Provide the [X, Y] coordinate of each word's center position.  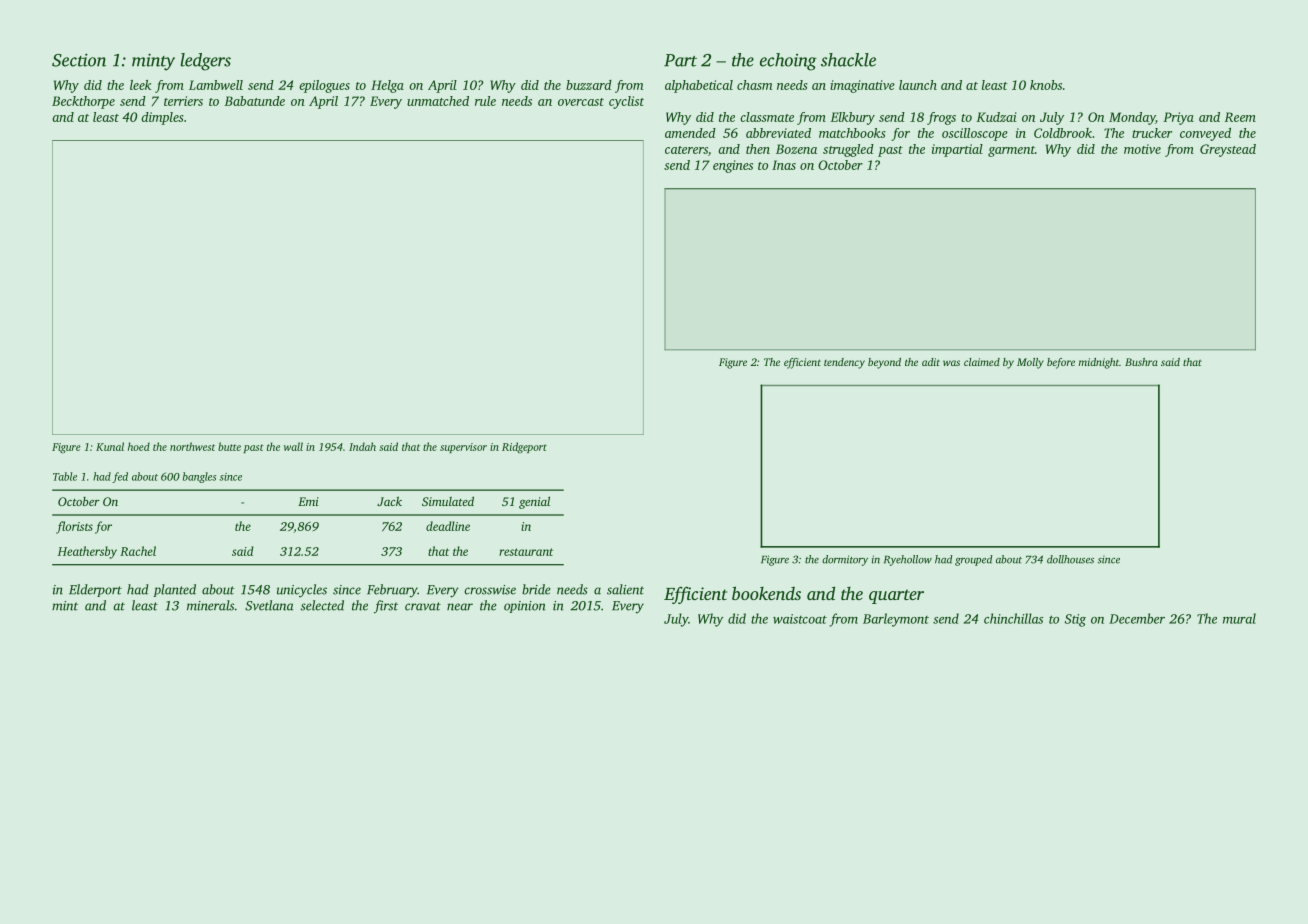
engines [733, 166]
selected [322, 605]
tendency [844, 363]
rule [485, 101]
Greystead [1228, 150]
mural [1239, 618]
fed [120, 477]
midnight [1099, 363]
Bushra [1141, 362]
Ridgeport [524, 447]
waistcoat [800, 619]
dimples [162, 118]
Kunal [110, 446]
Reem [1240, 117]
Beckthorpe [83, 102]
